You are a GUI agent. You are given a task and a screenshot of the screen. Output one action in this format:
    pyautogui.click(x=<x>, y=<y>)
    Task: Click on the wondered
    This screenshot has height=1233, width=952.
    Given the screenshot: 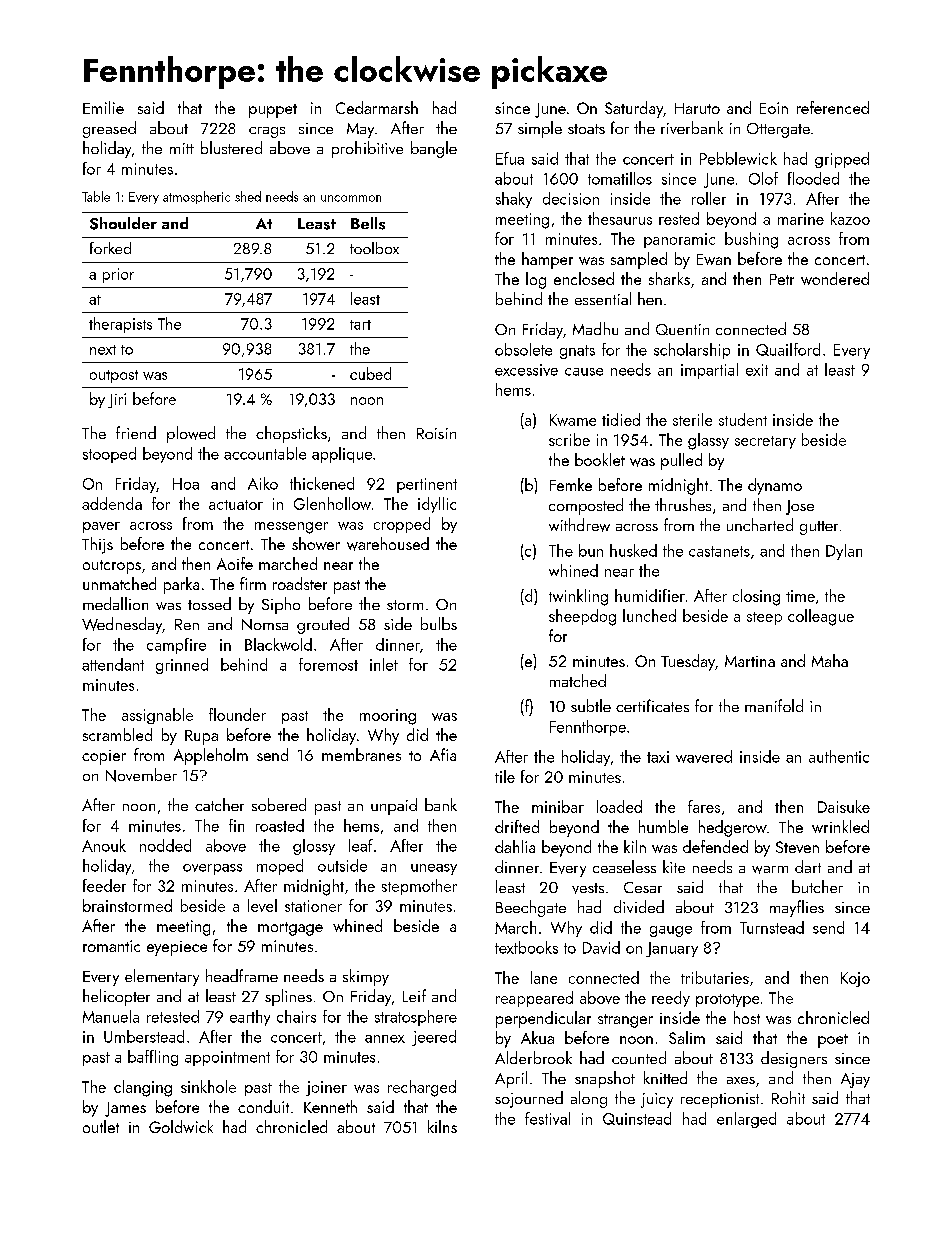 What is the action you would take?
    pyautogui.click(x=835, y=278)
